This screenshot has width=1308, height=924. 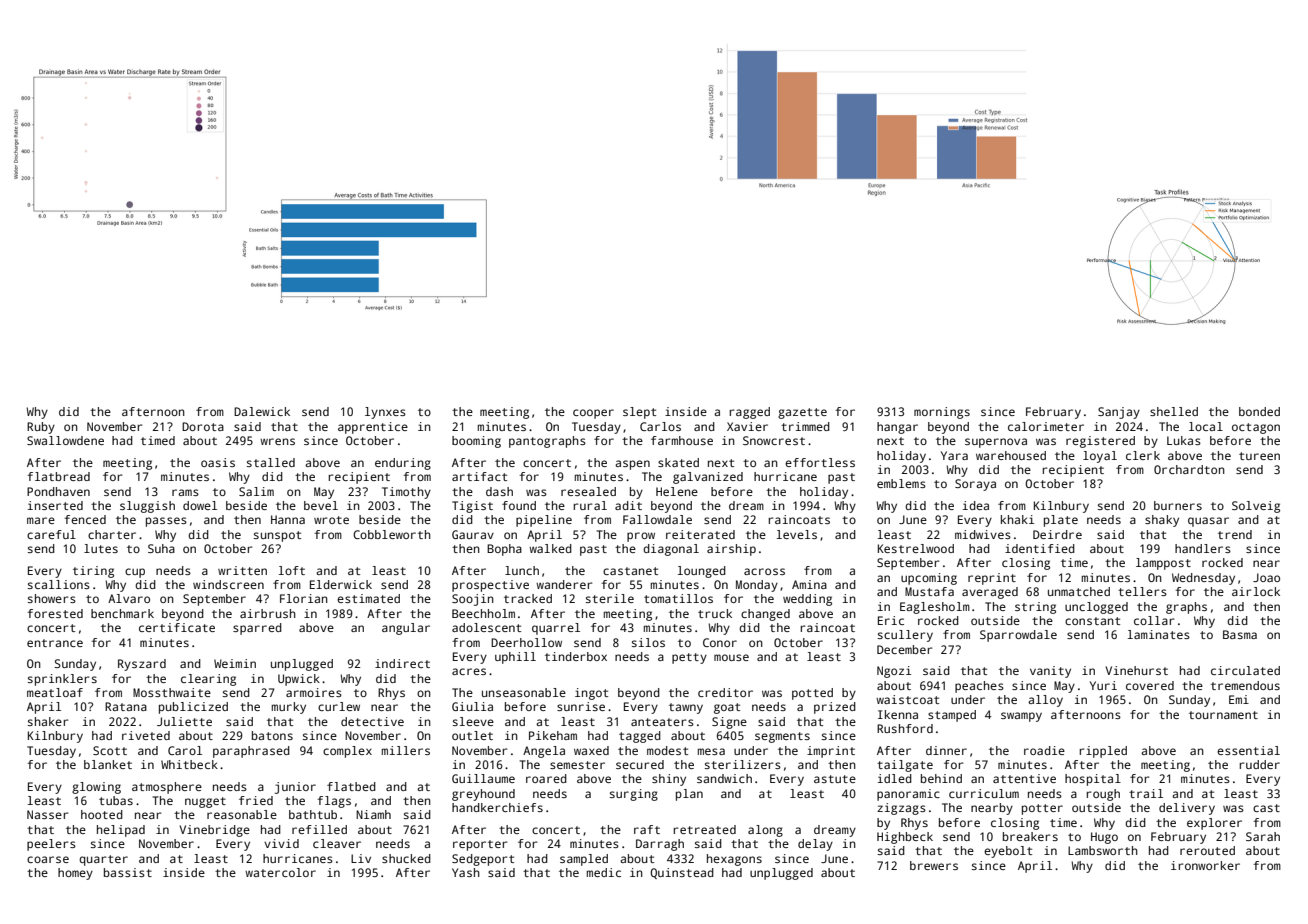 What do you see at coordinates (604, 872) in the screenshot?
I see `medic` at bounding box center [604, 872].
